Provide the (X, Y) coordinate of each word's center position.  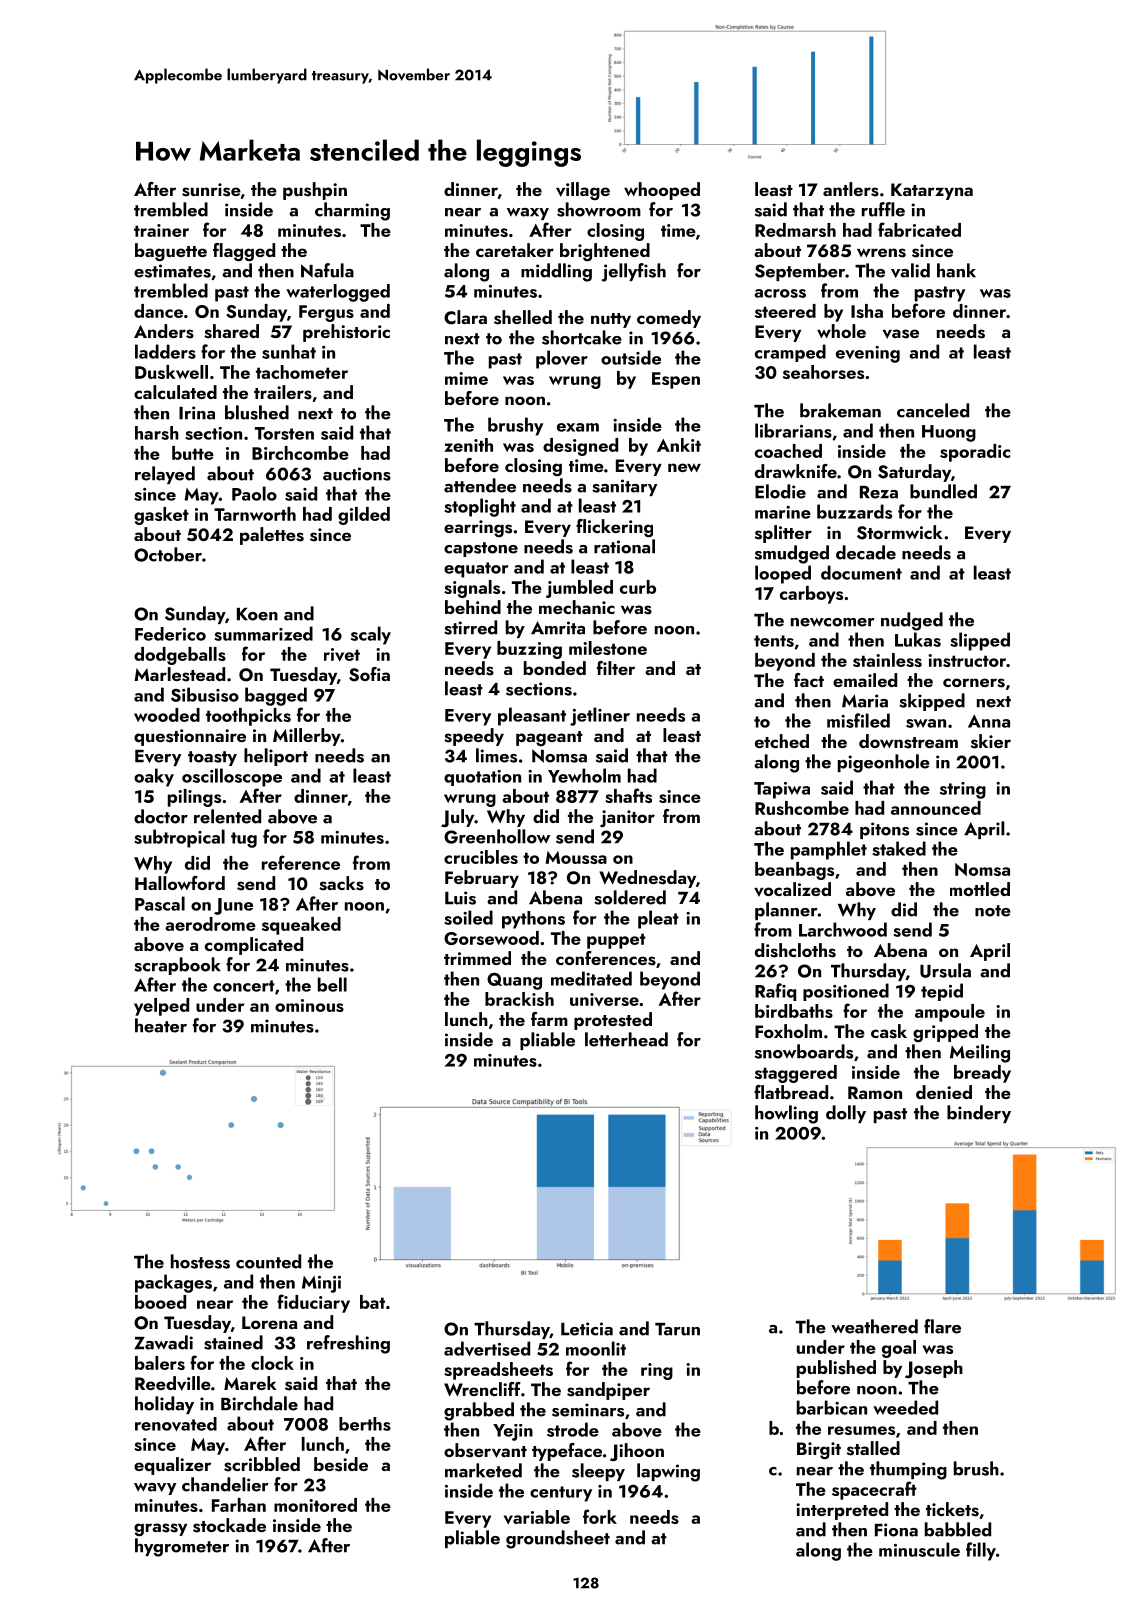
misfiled (858, 720)
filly (981, 1551)
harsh (157, 433)
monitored (315, 1505)
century (561, 1494)
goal (899, 1349)
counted (268, 1261)
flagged (244, 252)
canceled (933, 410)
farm (549, 1019)
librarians (793, 430)
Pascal (160, 903)
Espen (676, 380)
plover (562, 359)
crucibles (481, 857)
